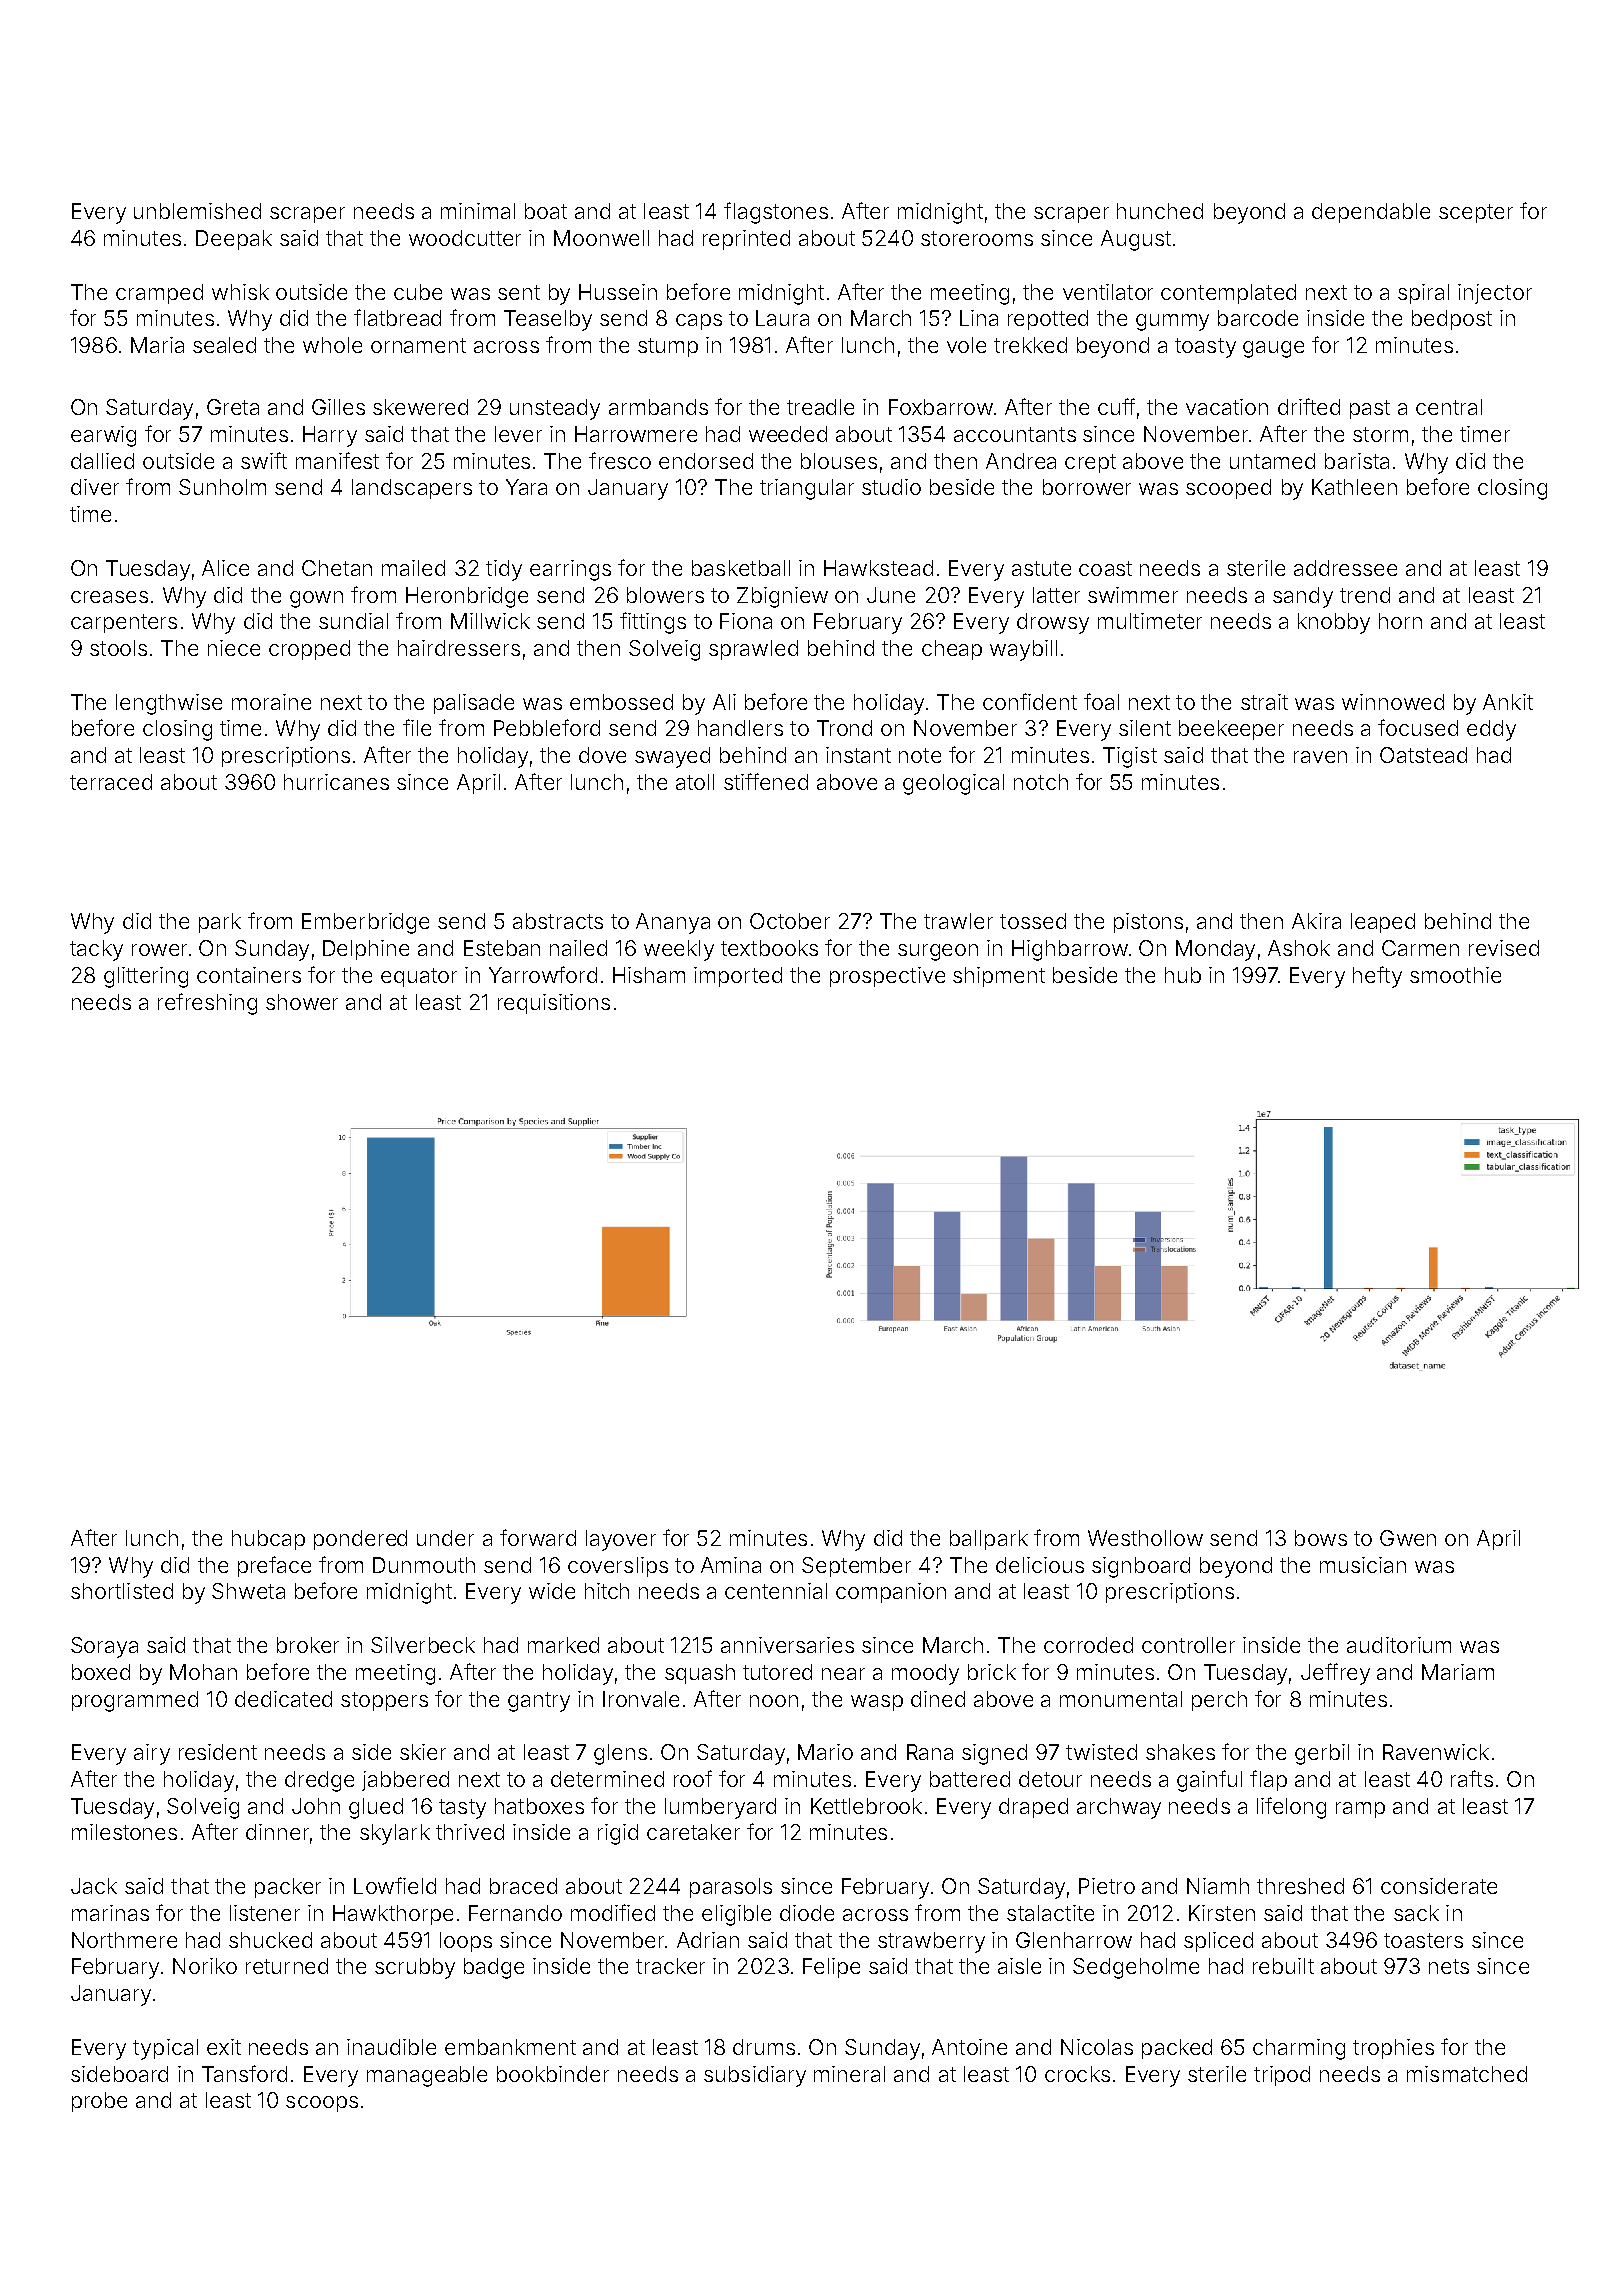 Image resolution: width=1620 pixels, height=2292 pixels. I want to click on hefty, so click(1377, 977).
